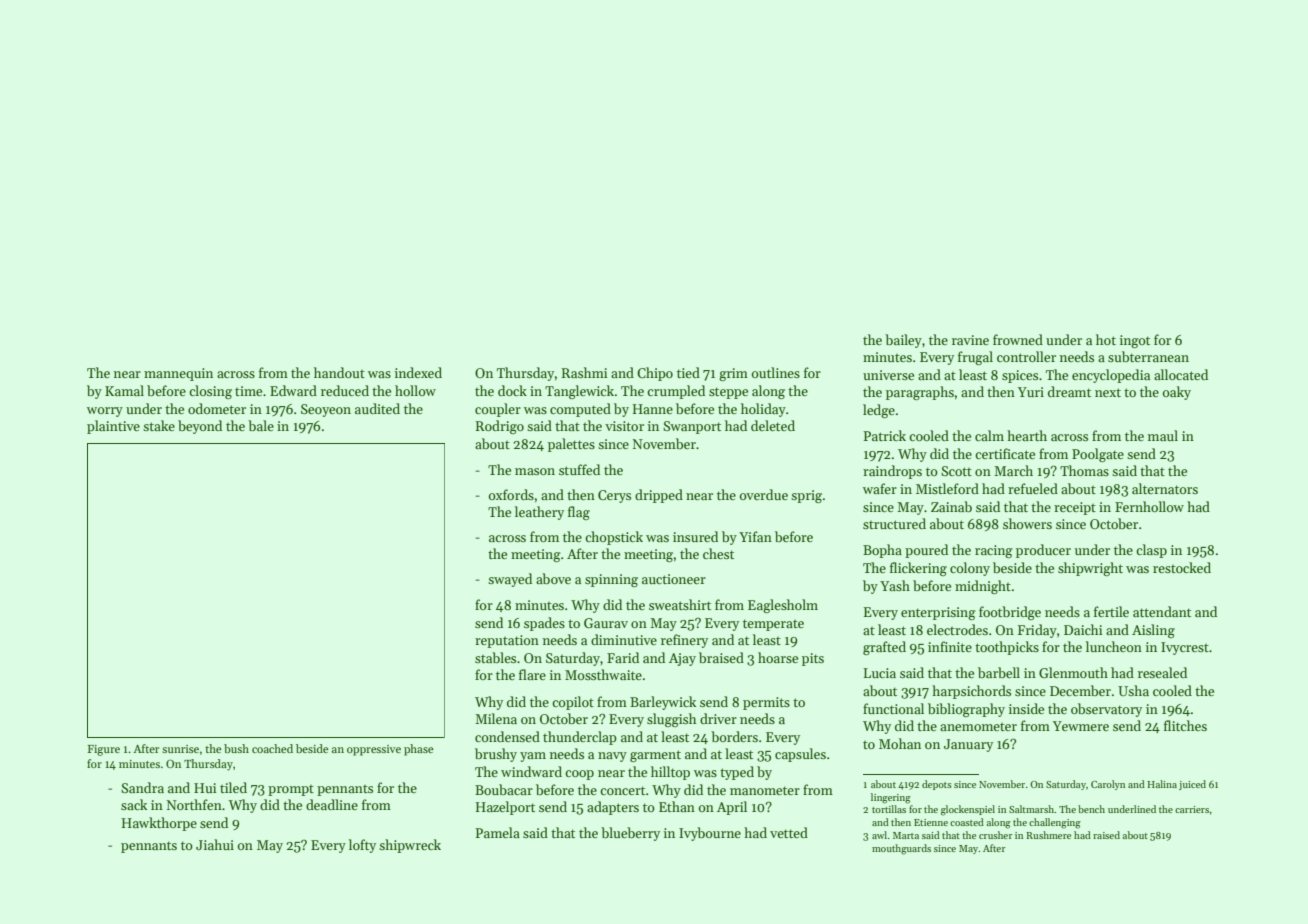  What do you see at coordinates (1177, 393) in the screenshot?
I see `oaky` at bounding box center [1177, 393].
